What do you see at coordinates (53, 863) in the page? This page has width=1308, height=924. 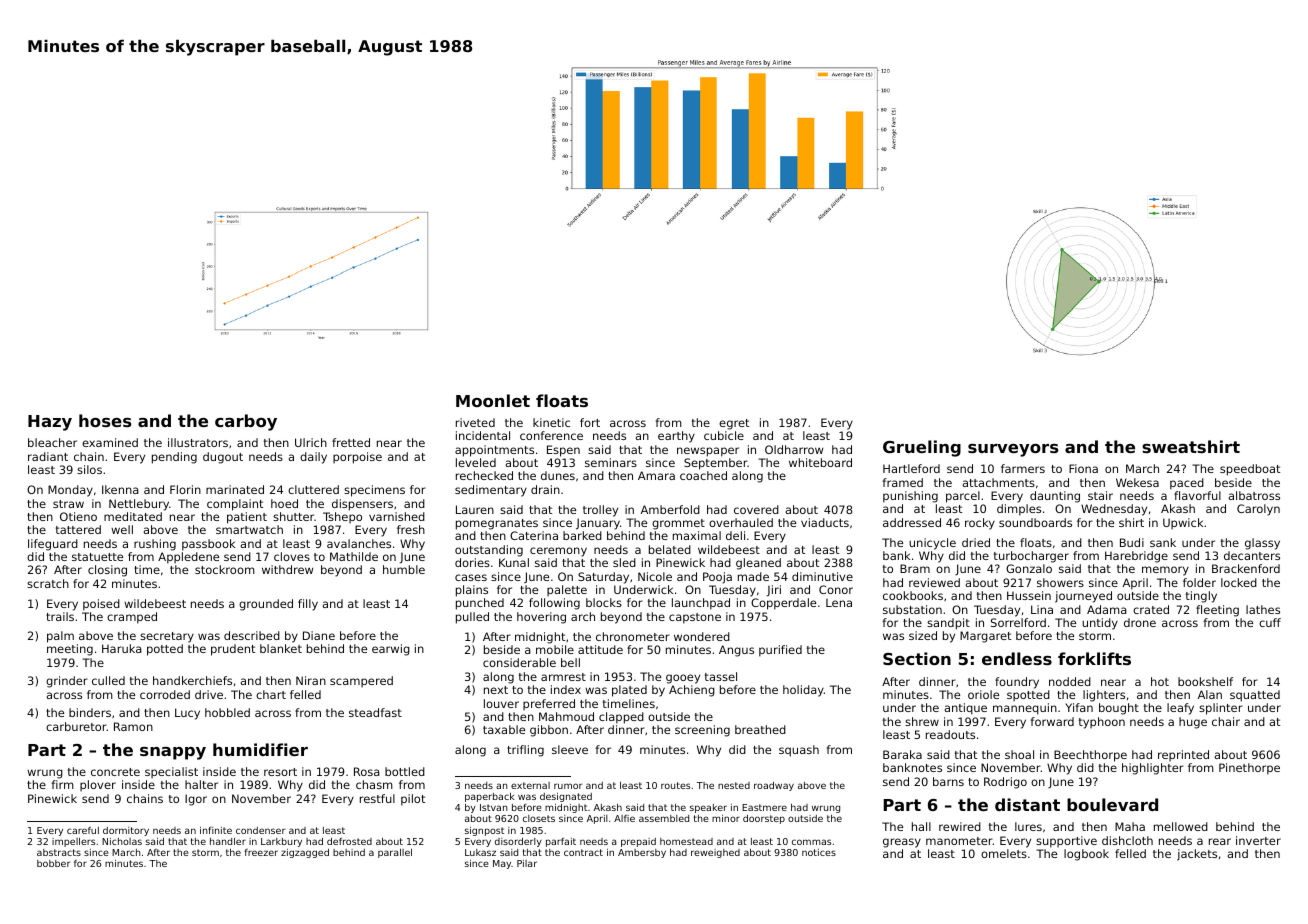 I see `bobber` at bounding box center [53, 863].
